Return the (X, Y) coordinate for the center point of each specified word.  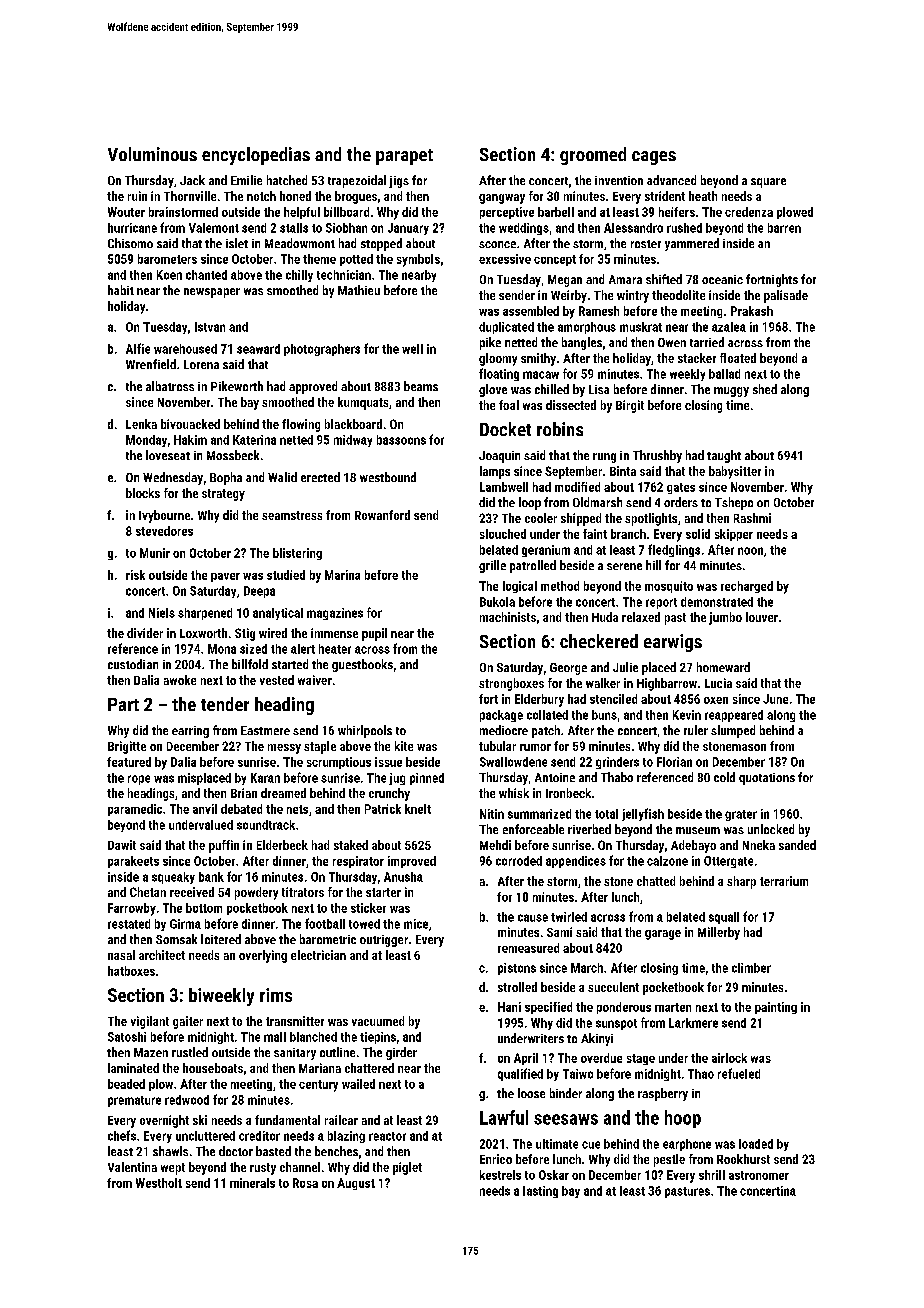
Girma (185, 924)
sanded (797, 845)
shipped (581, 519)
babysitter (735, 472)
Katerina (254, 440)
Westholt (159, 1183)
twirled (569, 917)
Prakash (752, 311)
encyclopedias (256, 156)
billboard (346, 212)
